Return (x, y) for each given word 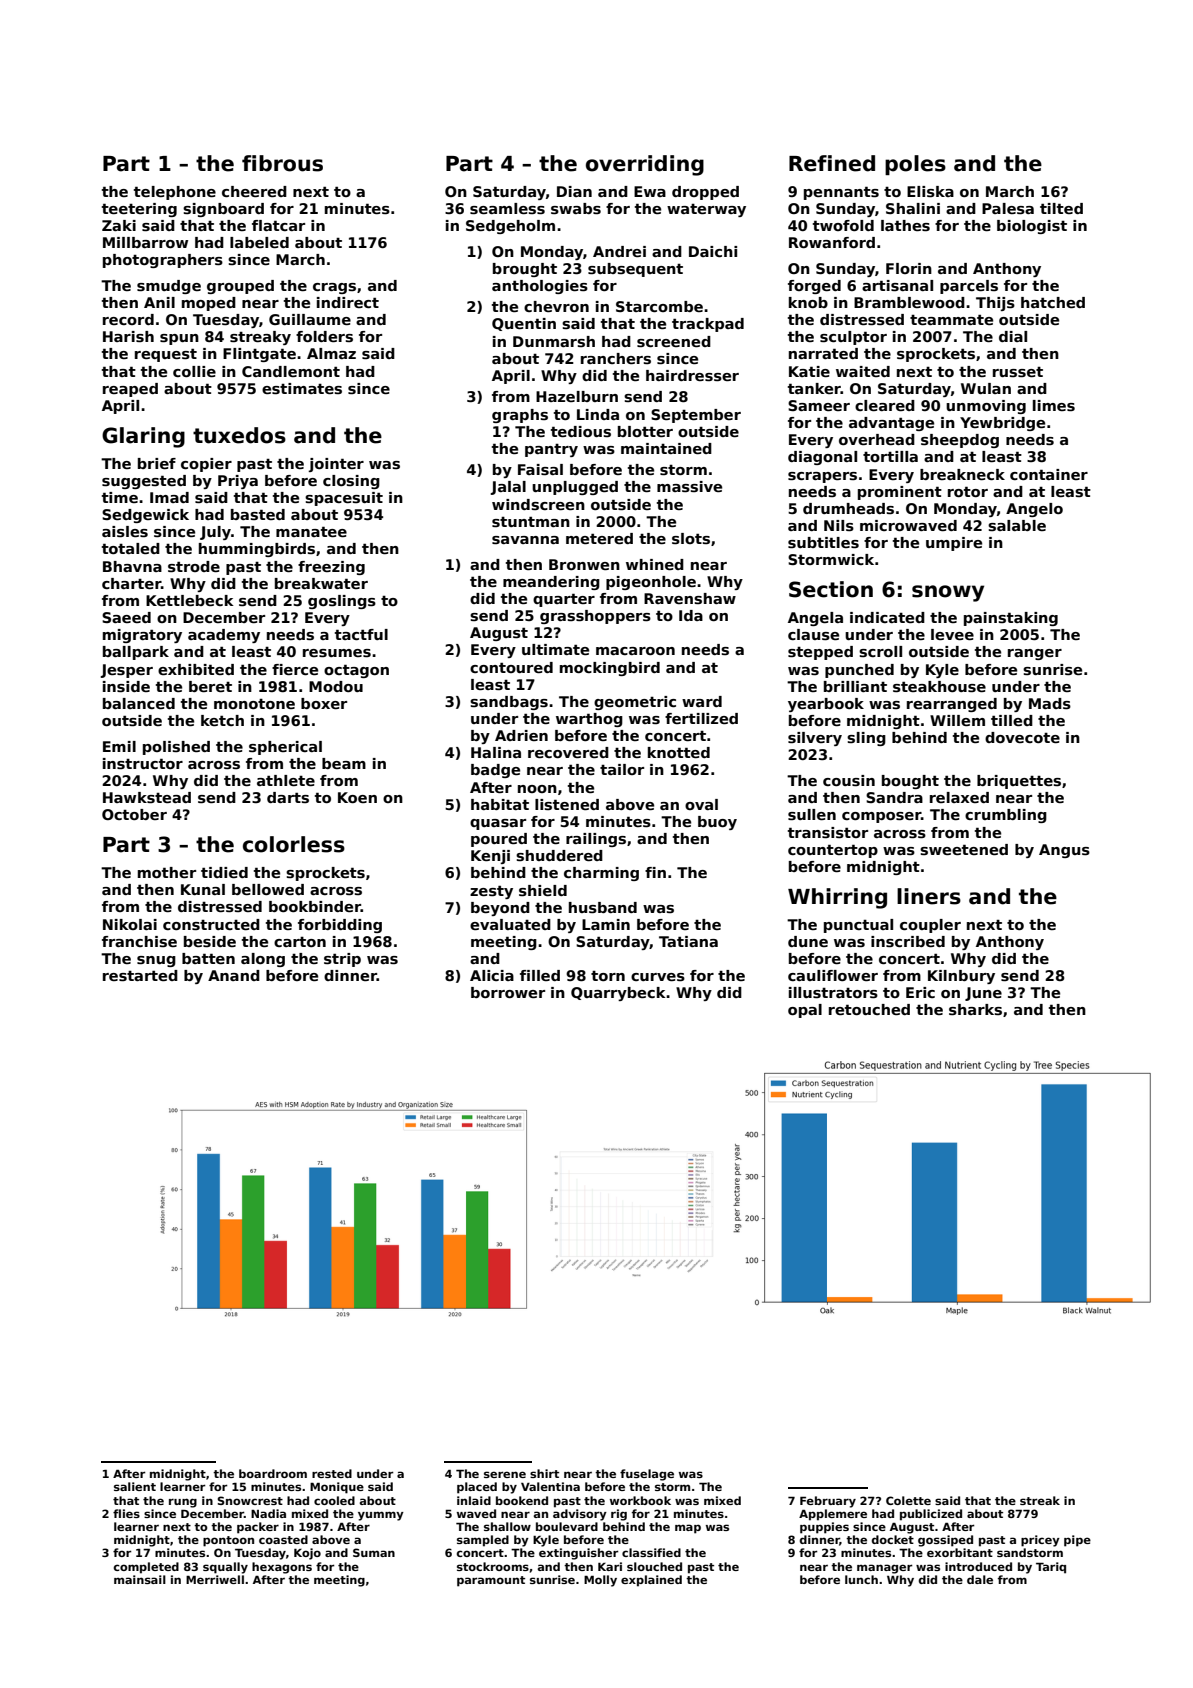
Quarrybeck (618, 994)
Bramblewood (909, 302)
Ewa (650, 191)
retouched (869, 1009)
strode (194, 567)
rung (183, 1503)
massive (689, 487)
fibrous (282, 163)
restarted (140, 975)
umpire (954, 544)
